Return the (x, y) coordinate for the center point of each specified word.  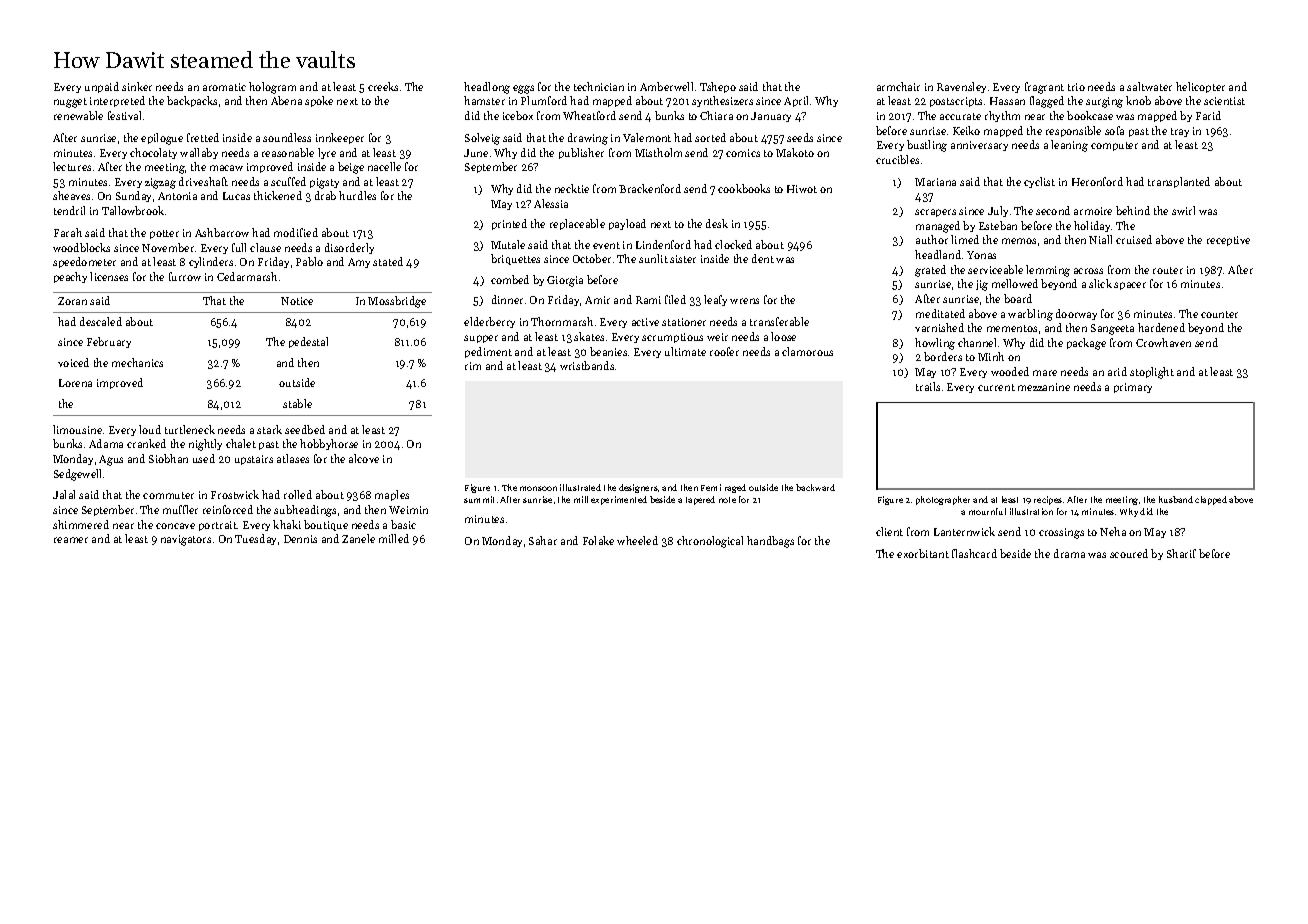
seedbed (305, 429)
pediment (488, 352)
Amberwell (666, 86)
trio (1076, 87)
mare (1045, 373)
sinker (137, 86)
